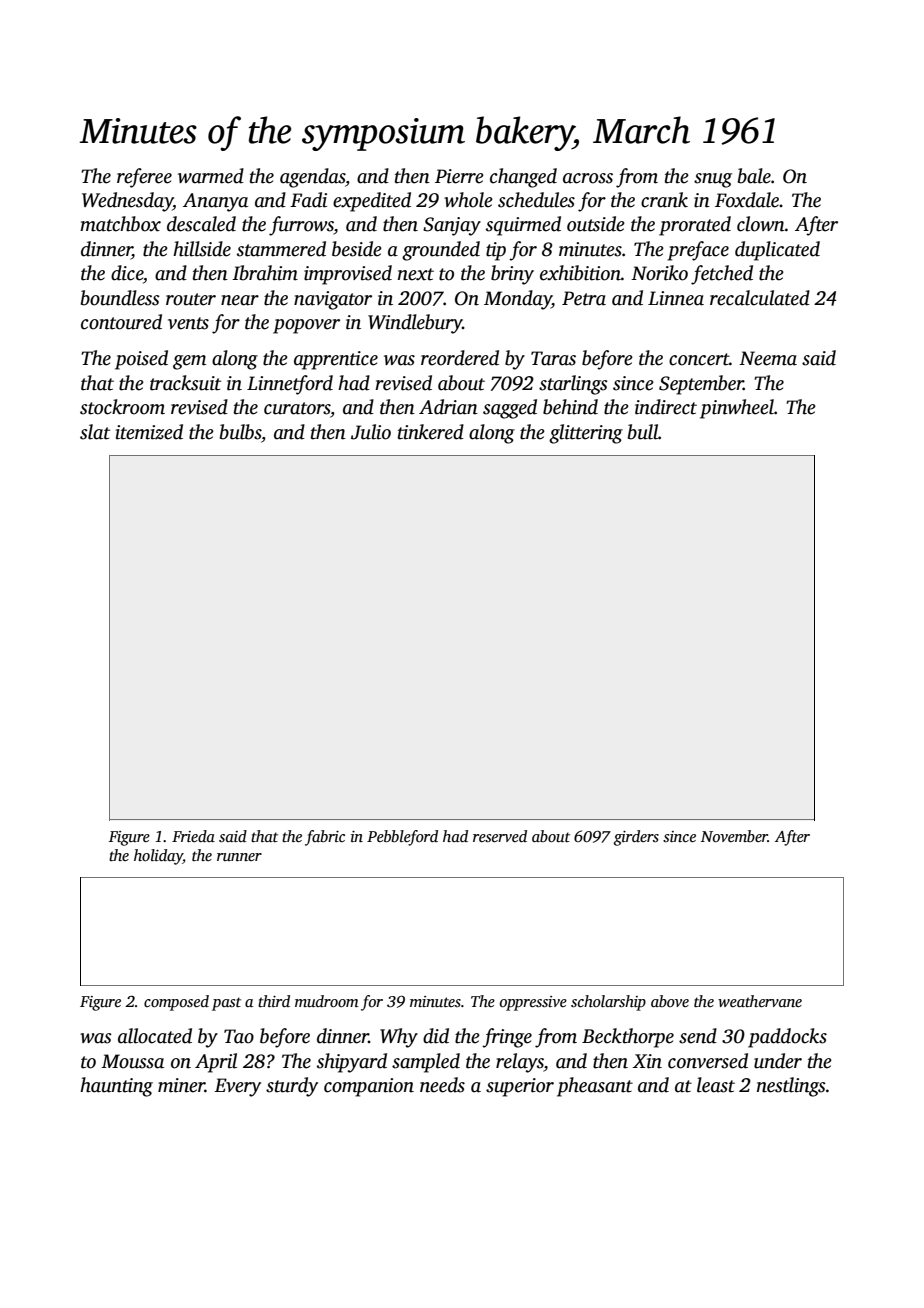 This screenshot has width=924, height=1308. I want to click on Julio, so click(371, 432).
